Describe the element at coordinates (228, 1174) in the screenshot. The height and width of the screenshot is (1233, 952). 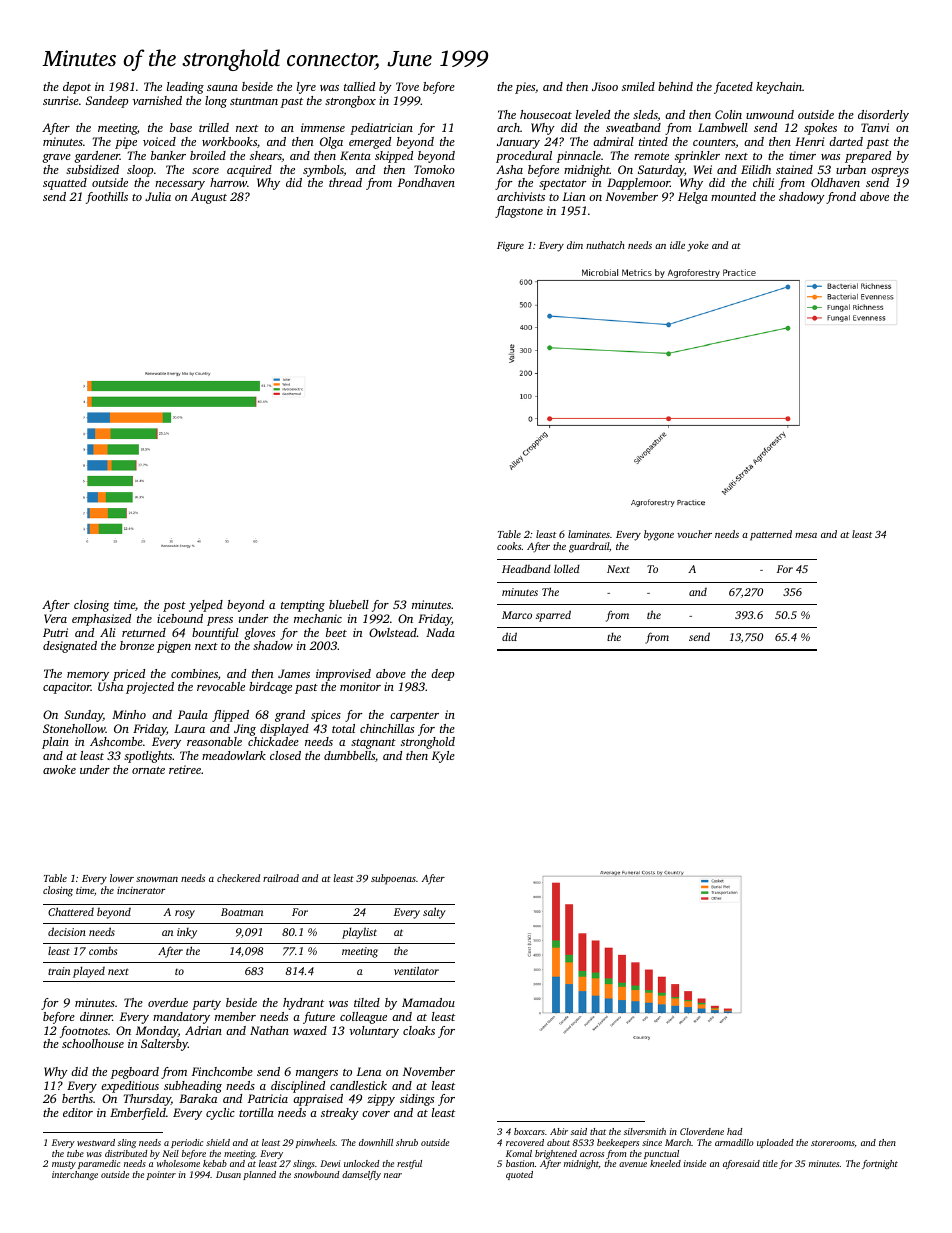
I see `Dusan` at that location.
